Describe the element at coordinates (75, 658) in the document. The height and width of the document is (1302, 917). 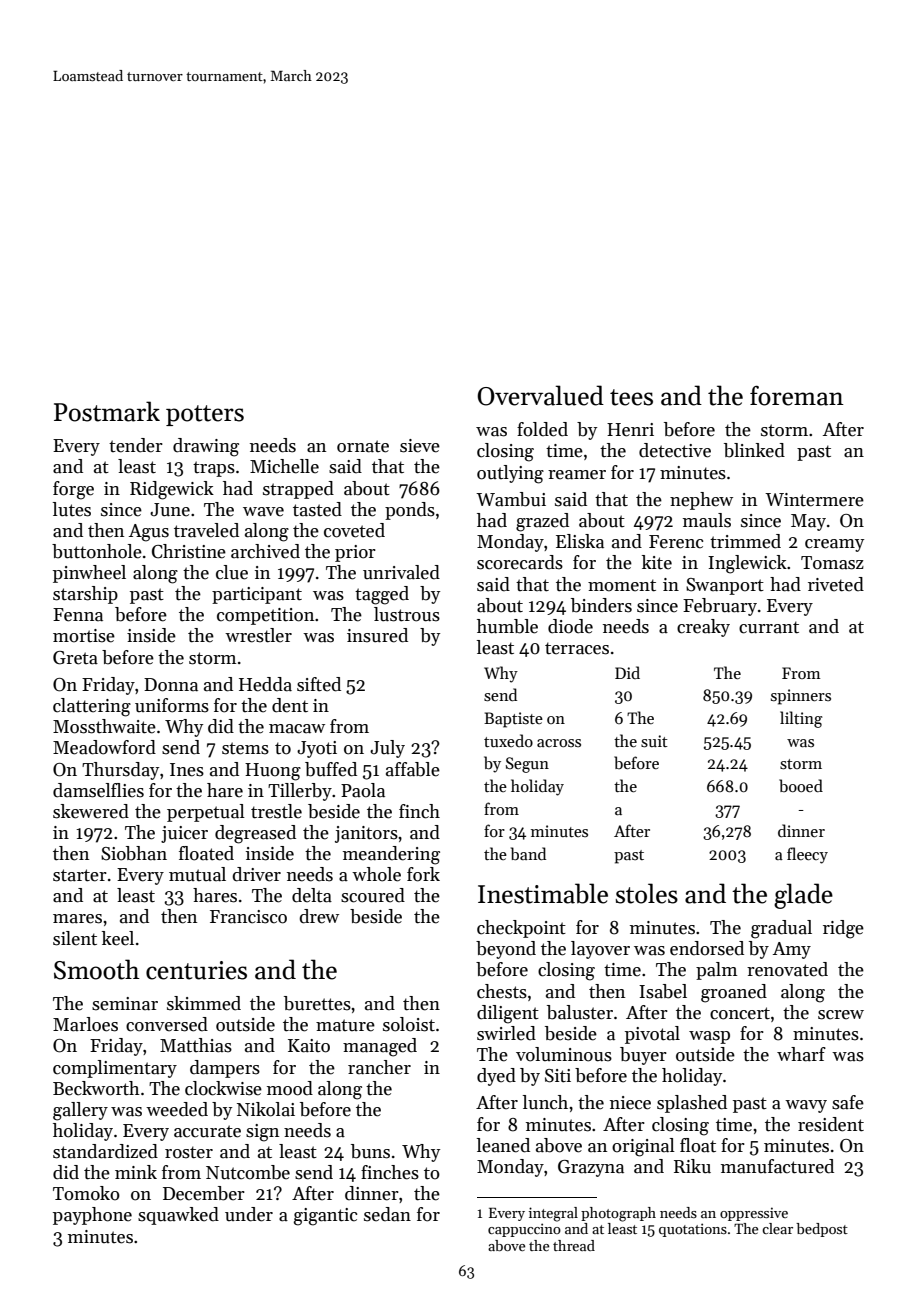
I see `Greta` at that location.
